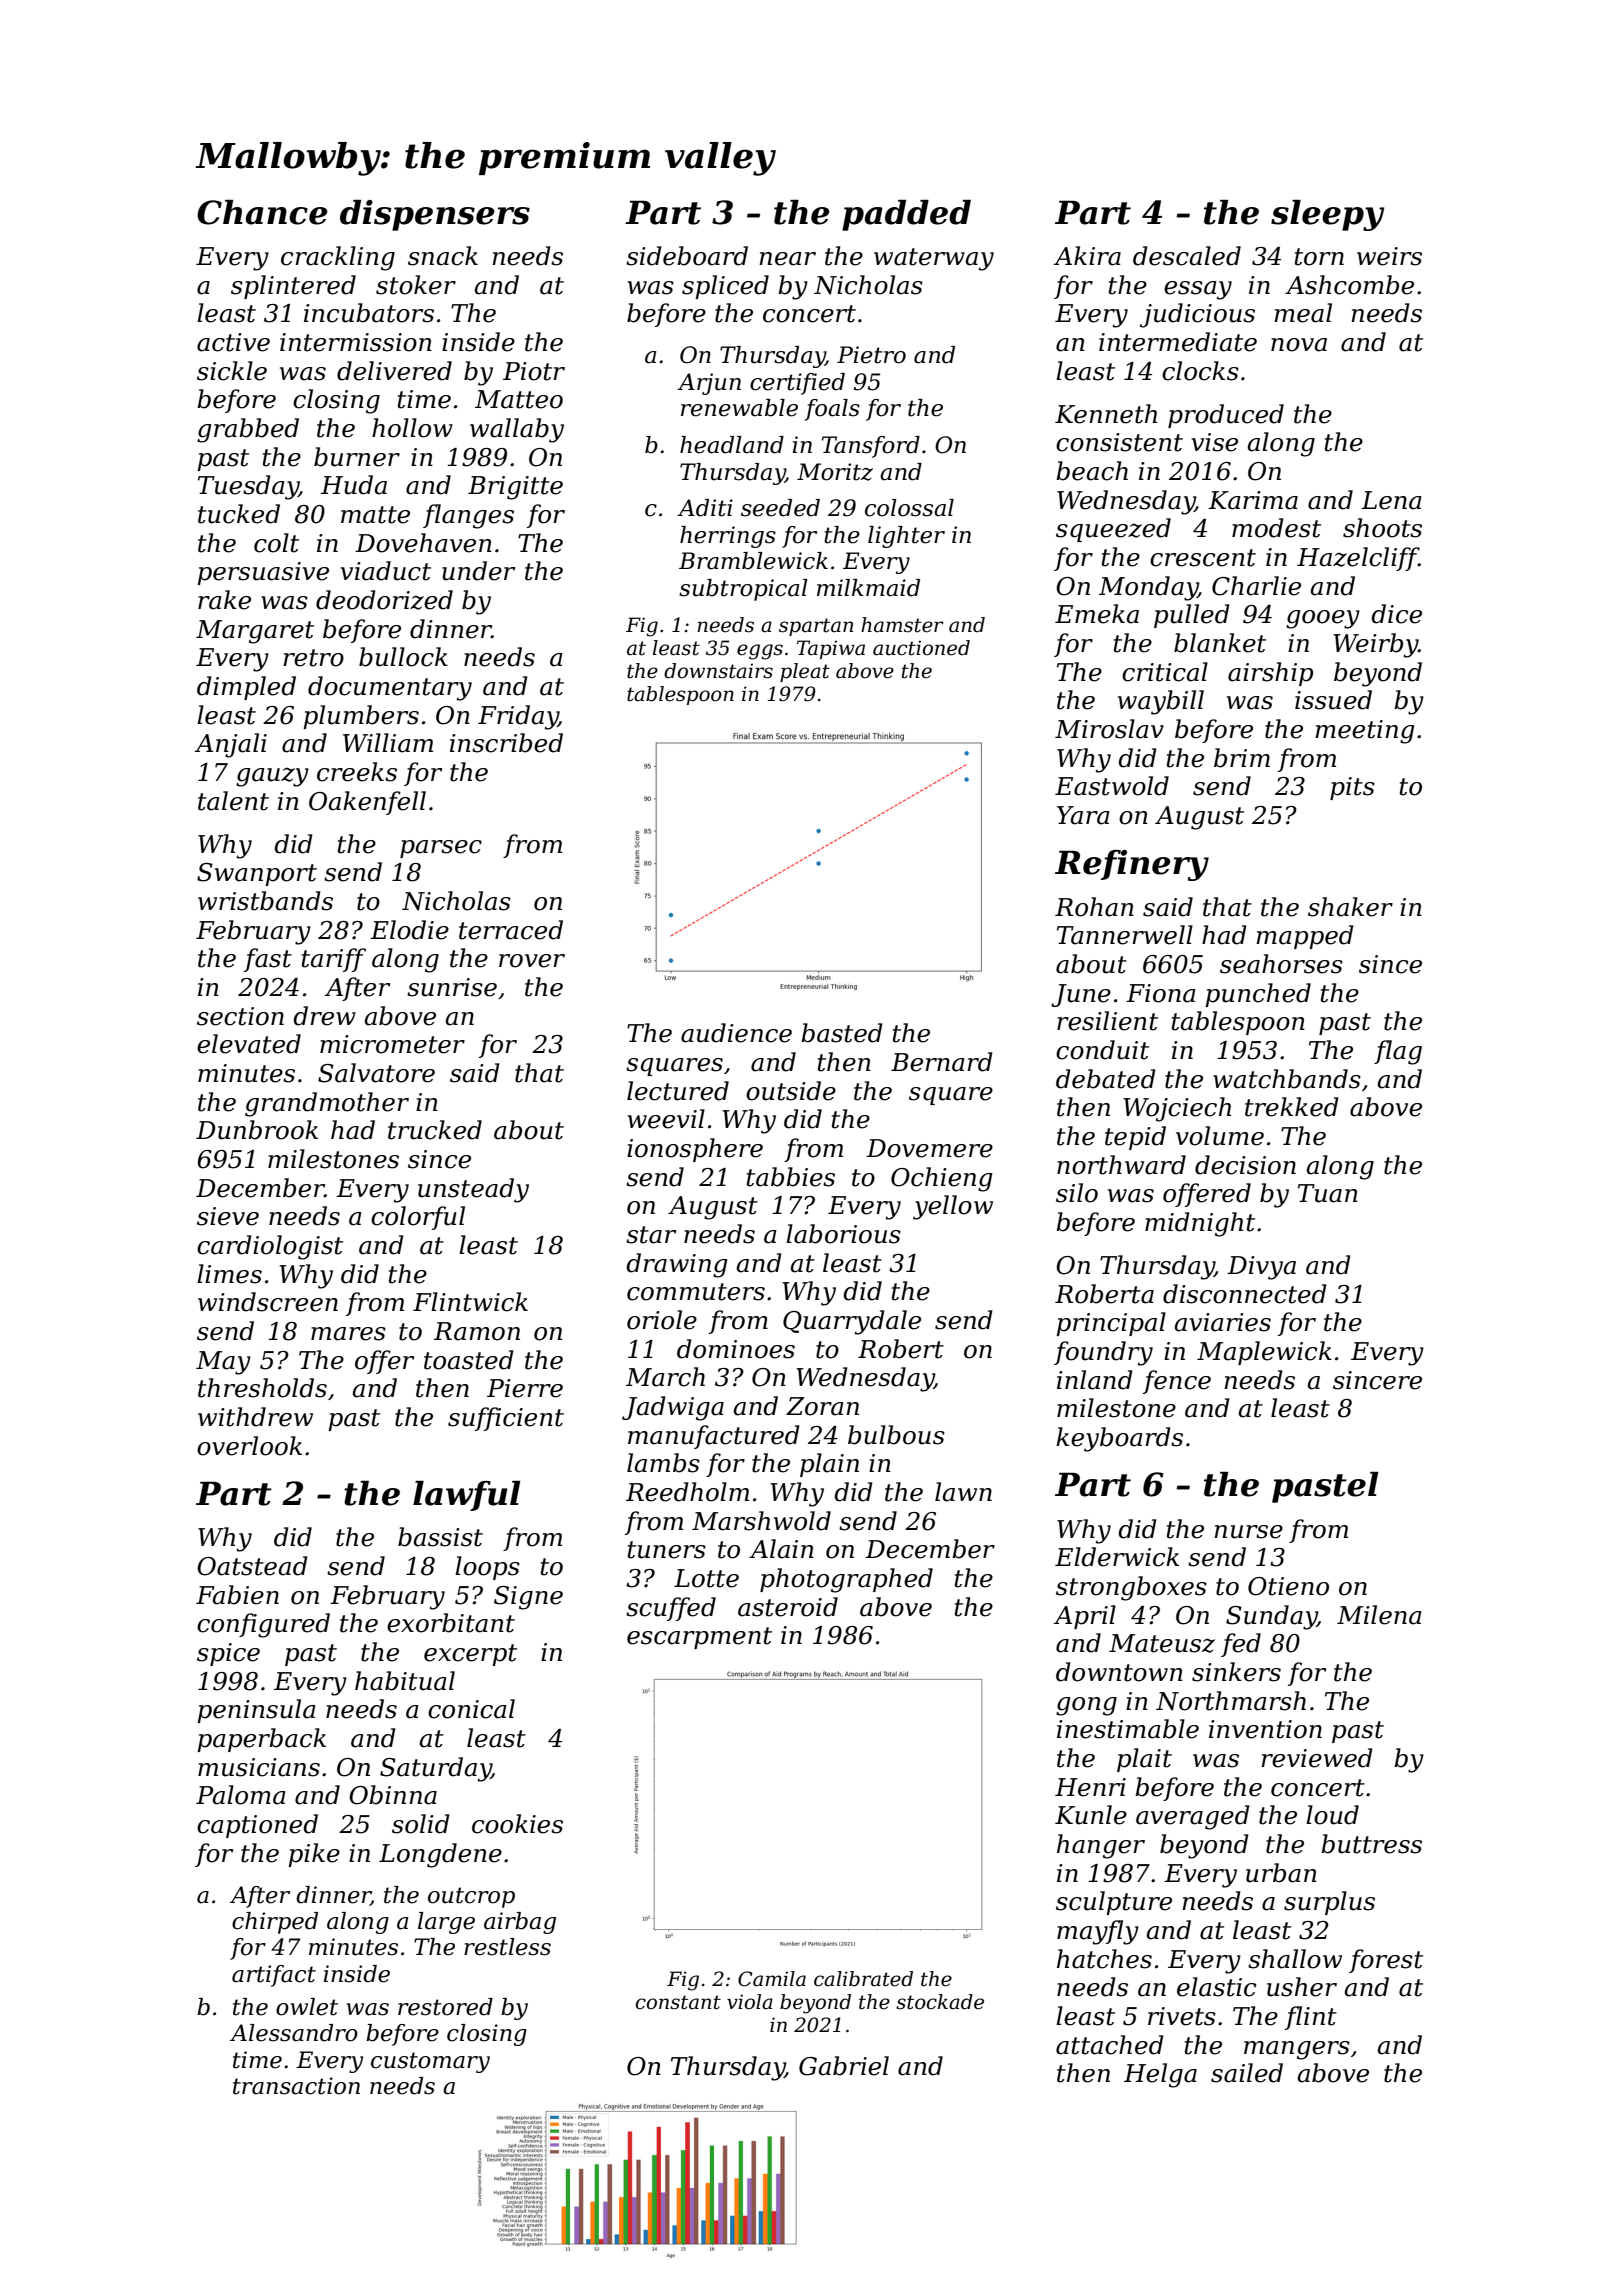 The image size is (1620, 2292). What do you see at coordinates (393, 1795) in the screenshot?
I see `Obinna` at bounding box center [393, 1795].
